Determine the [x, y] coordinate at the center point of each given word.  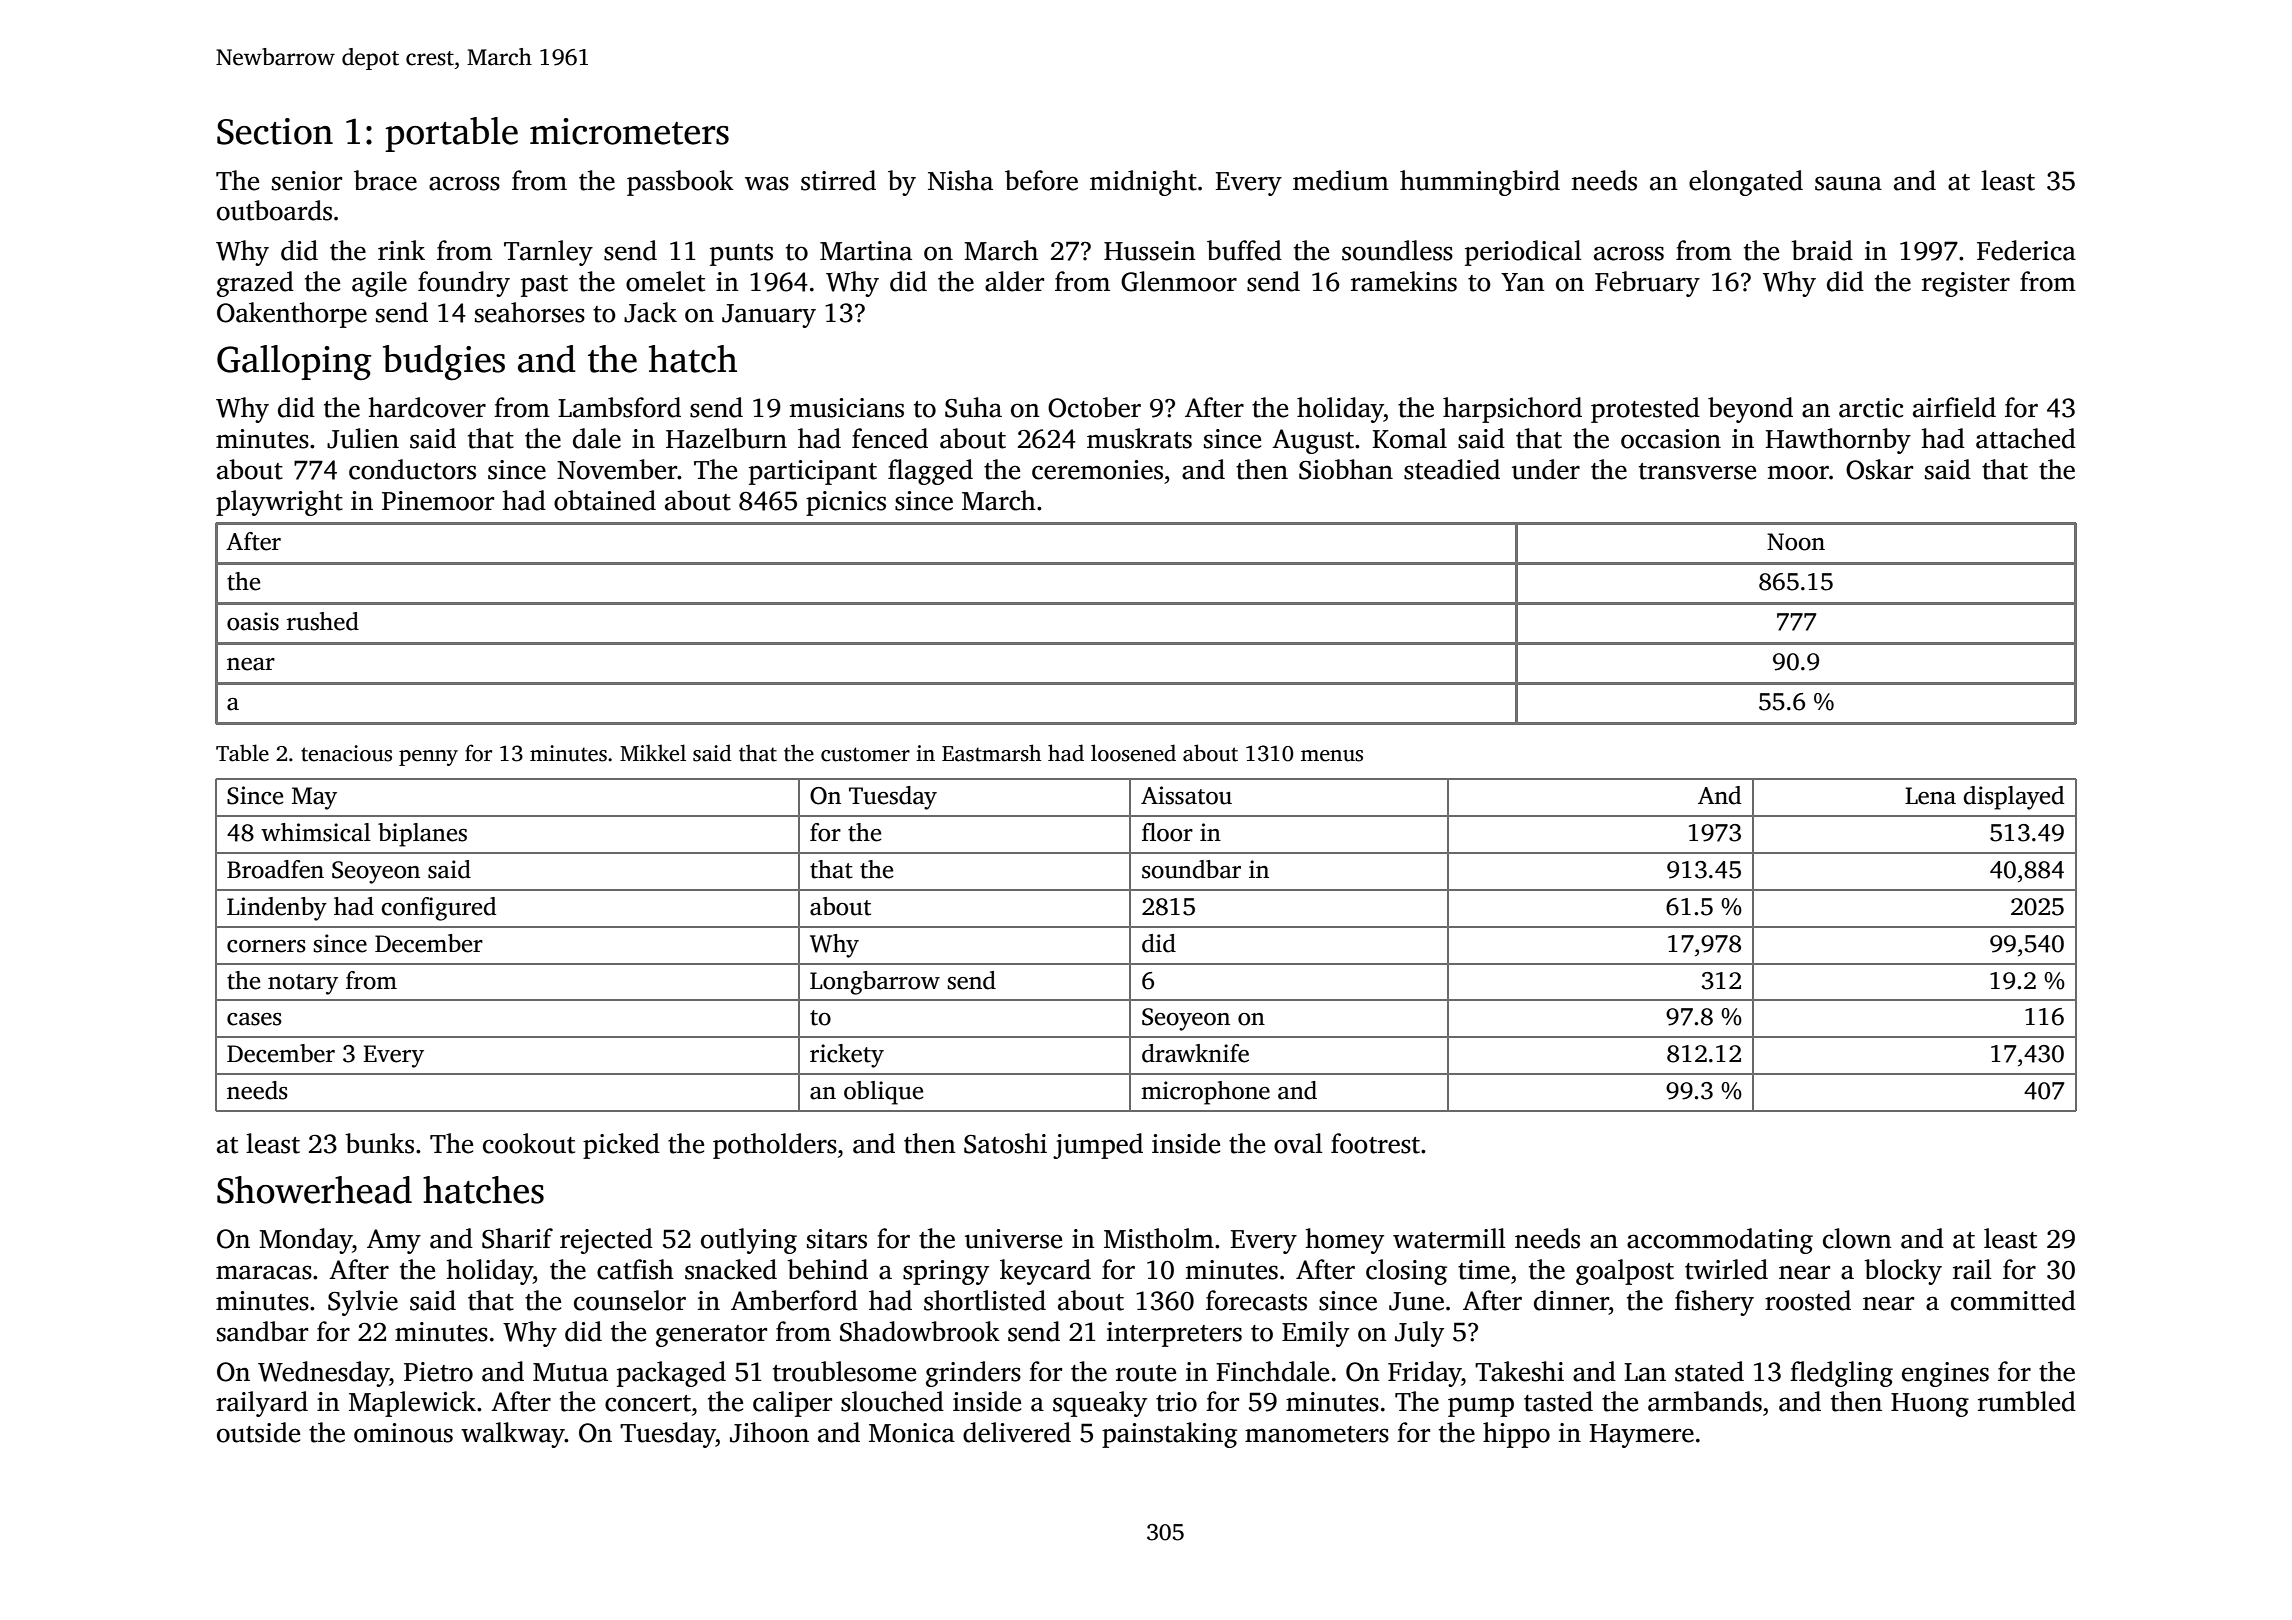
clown [1857, 1238]
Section [275, 131]
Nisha [960, 180]
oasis [253, 621]
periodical [1523, 253]
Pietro [438, 1372]
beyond [1750, 410]
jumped [1098, 1146]
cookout [529, 1143]
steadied [1452, 469]
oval [1298, 1143]
